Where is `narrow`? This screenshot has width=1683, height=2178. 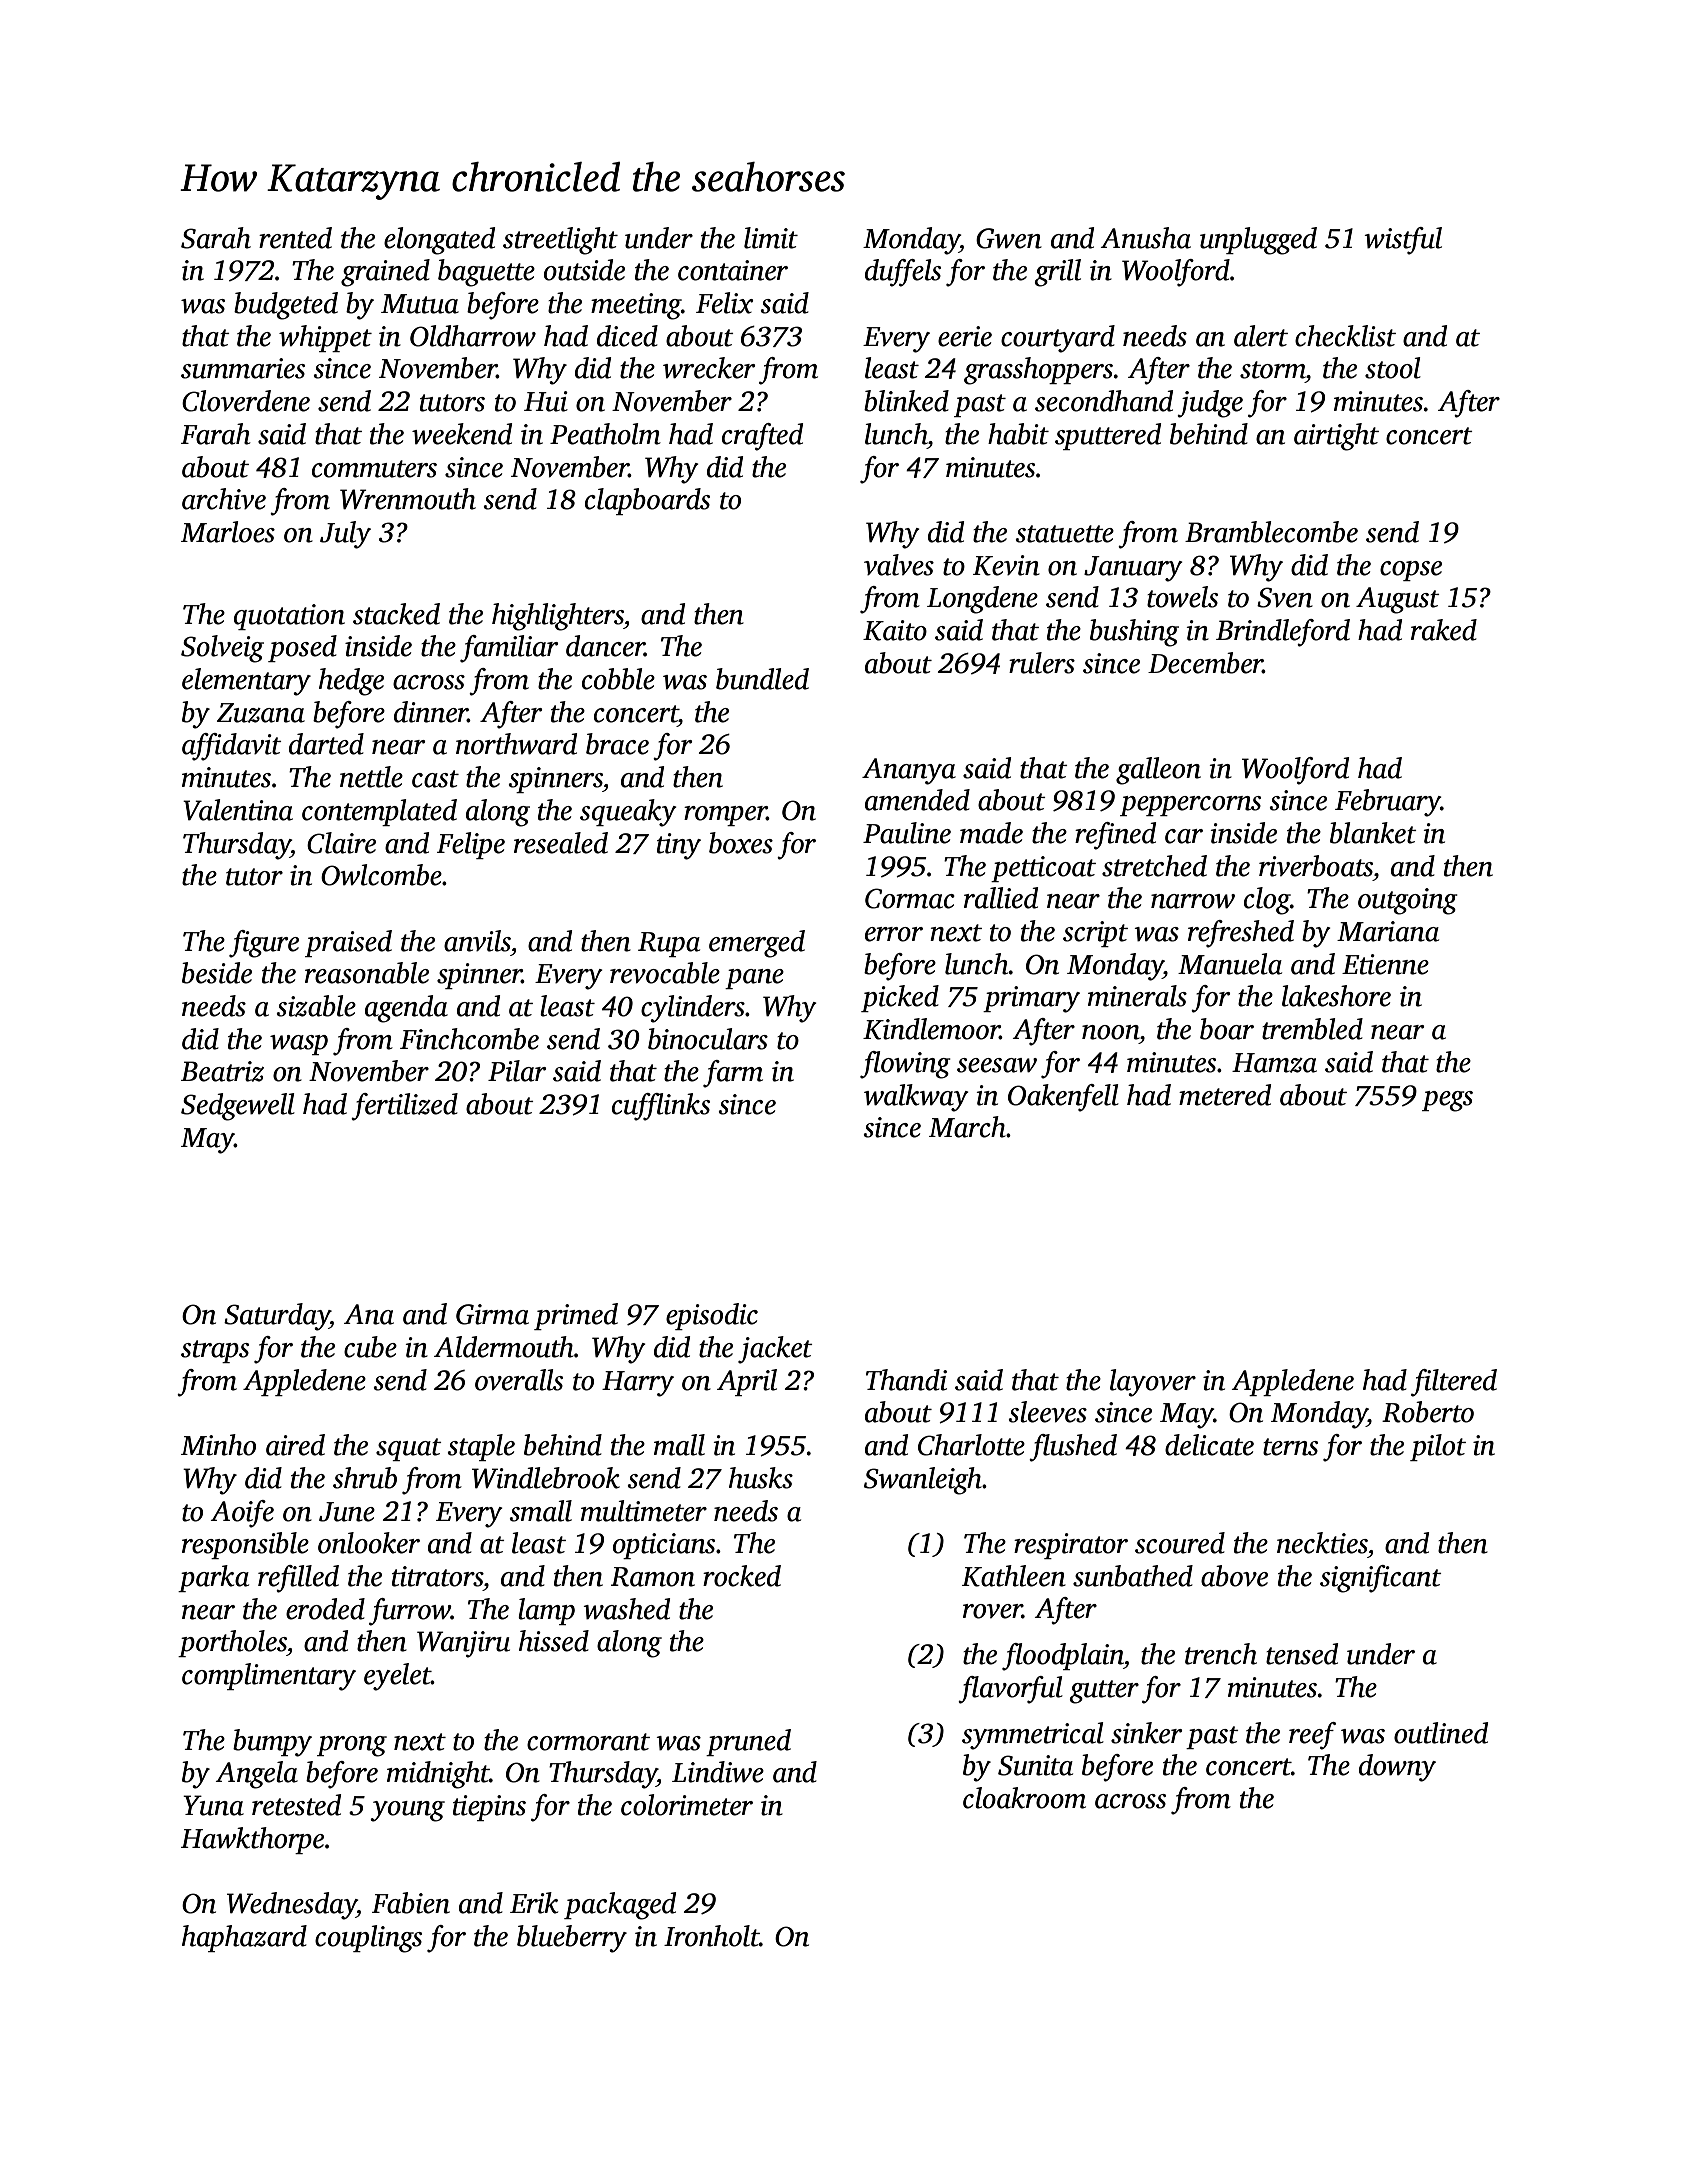 narrow is located at coordinates (1193, 901).
